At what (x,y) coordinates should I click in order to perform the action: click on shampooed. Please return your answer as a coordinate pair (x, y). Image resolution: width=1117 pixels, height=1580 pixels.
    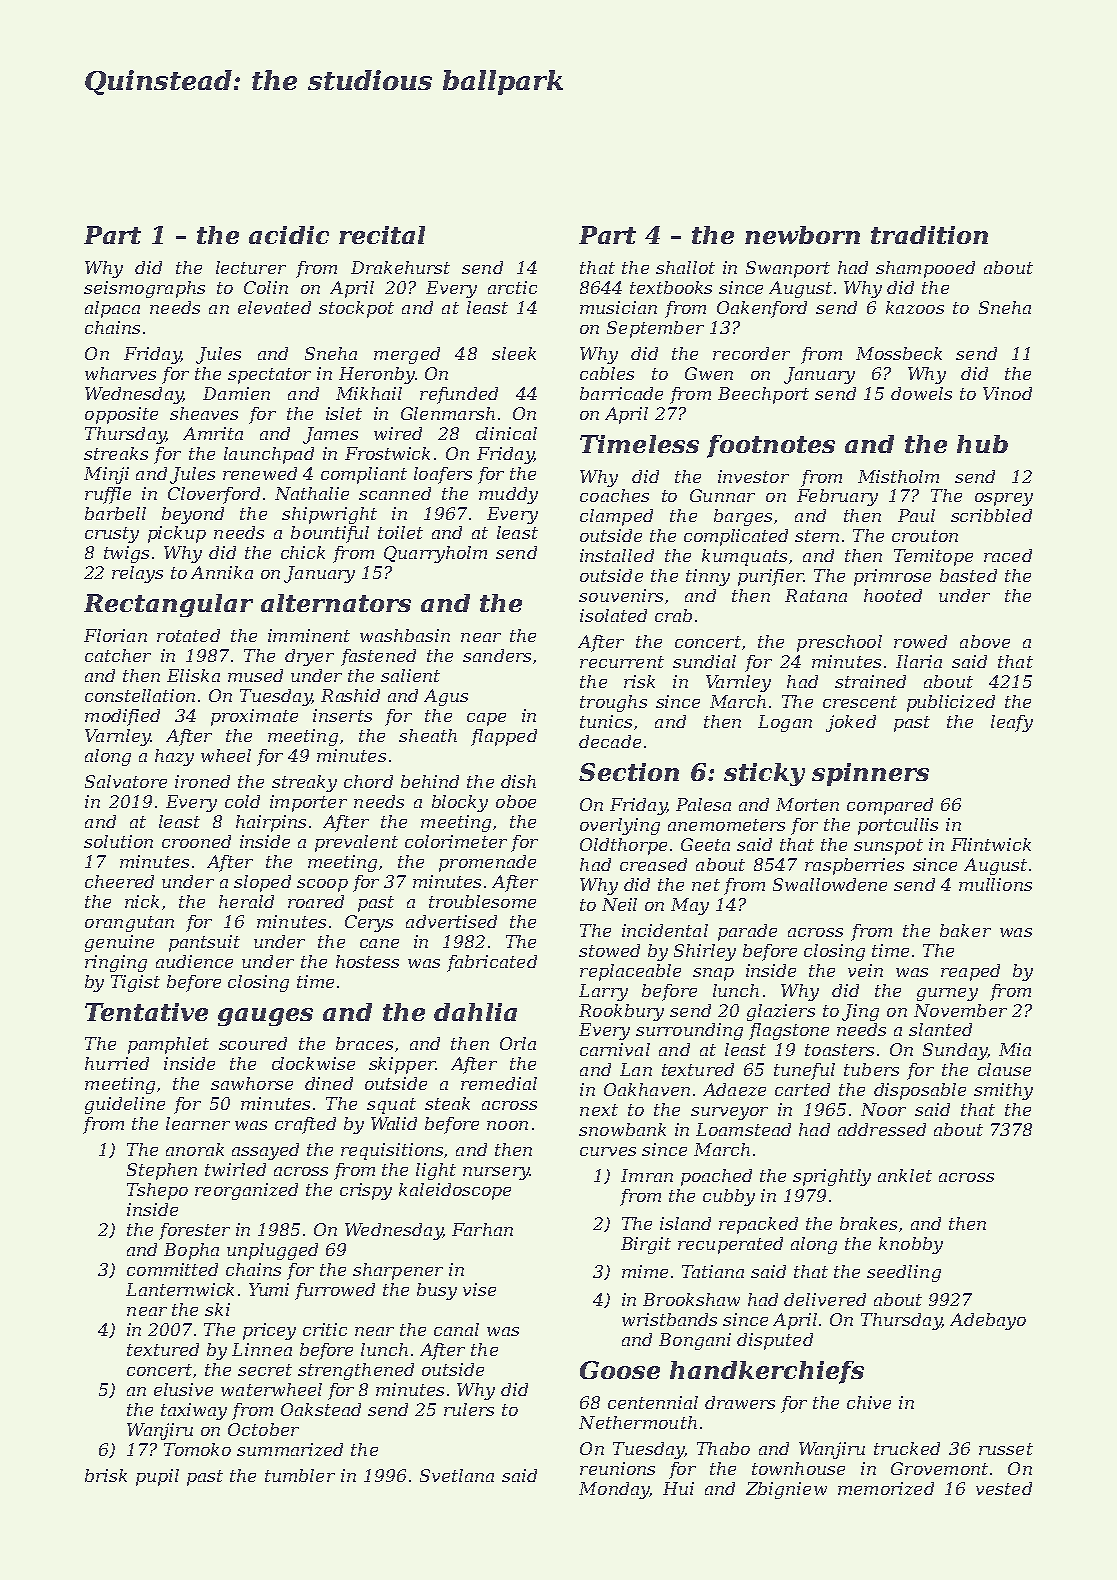
    Looking at the image, I should click on (925, 269).
